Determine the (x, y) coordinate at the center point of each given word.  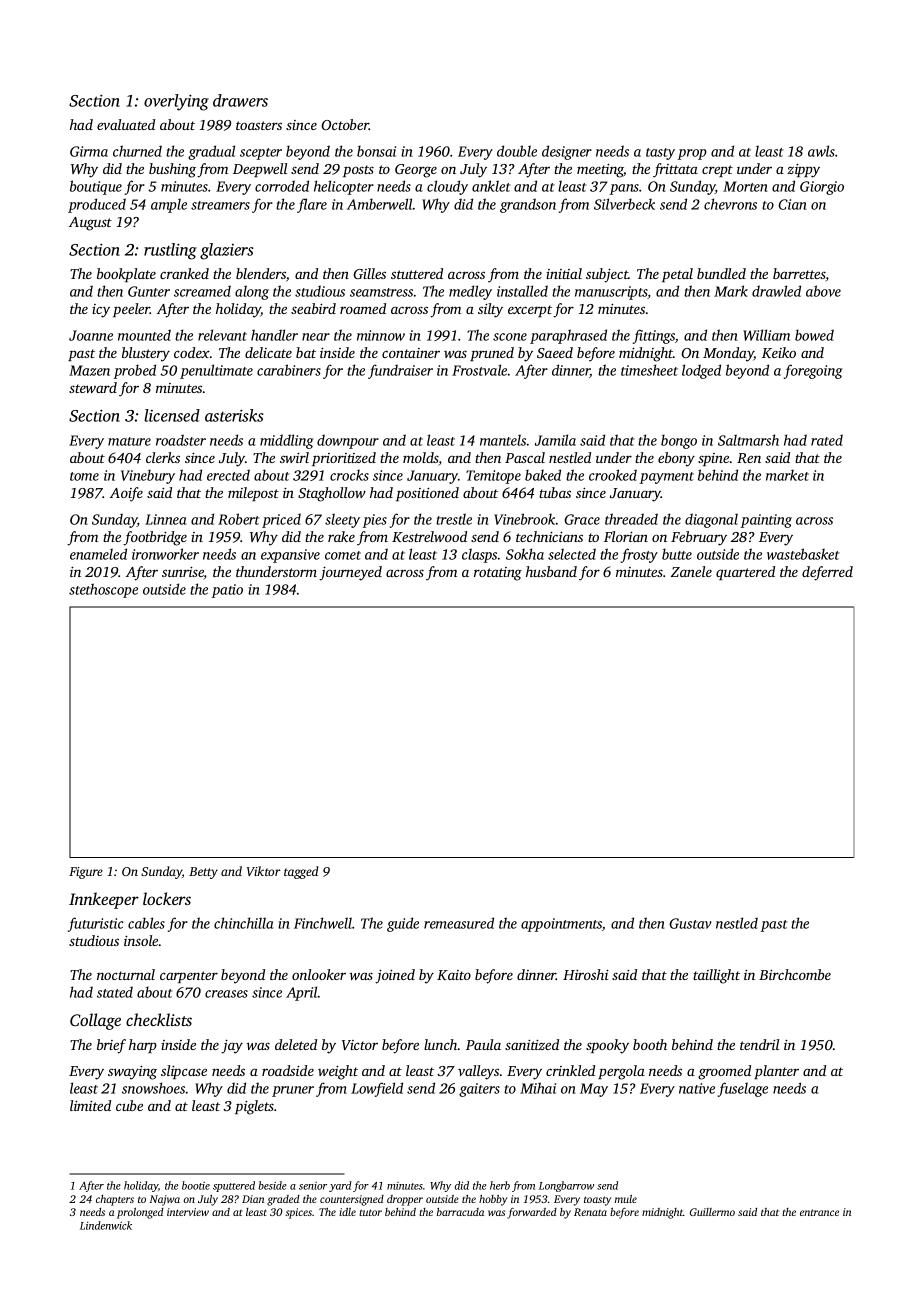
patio (227, 591)
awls (821, 151)
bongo (679, 441)
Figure (86, 873)
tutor (370, 1212)
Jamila (555, 440)
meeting (600, 171)
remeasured (459, 923)
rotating (498, 574)
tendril (759, 1044)
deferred (827, 573)
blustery (146, 354)
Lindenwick (106, 1225)
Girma (89, 151)
